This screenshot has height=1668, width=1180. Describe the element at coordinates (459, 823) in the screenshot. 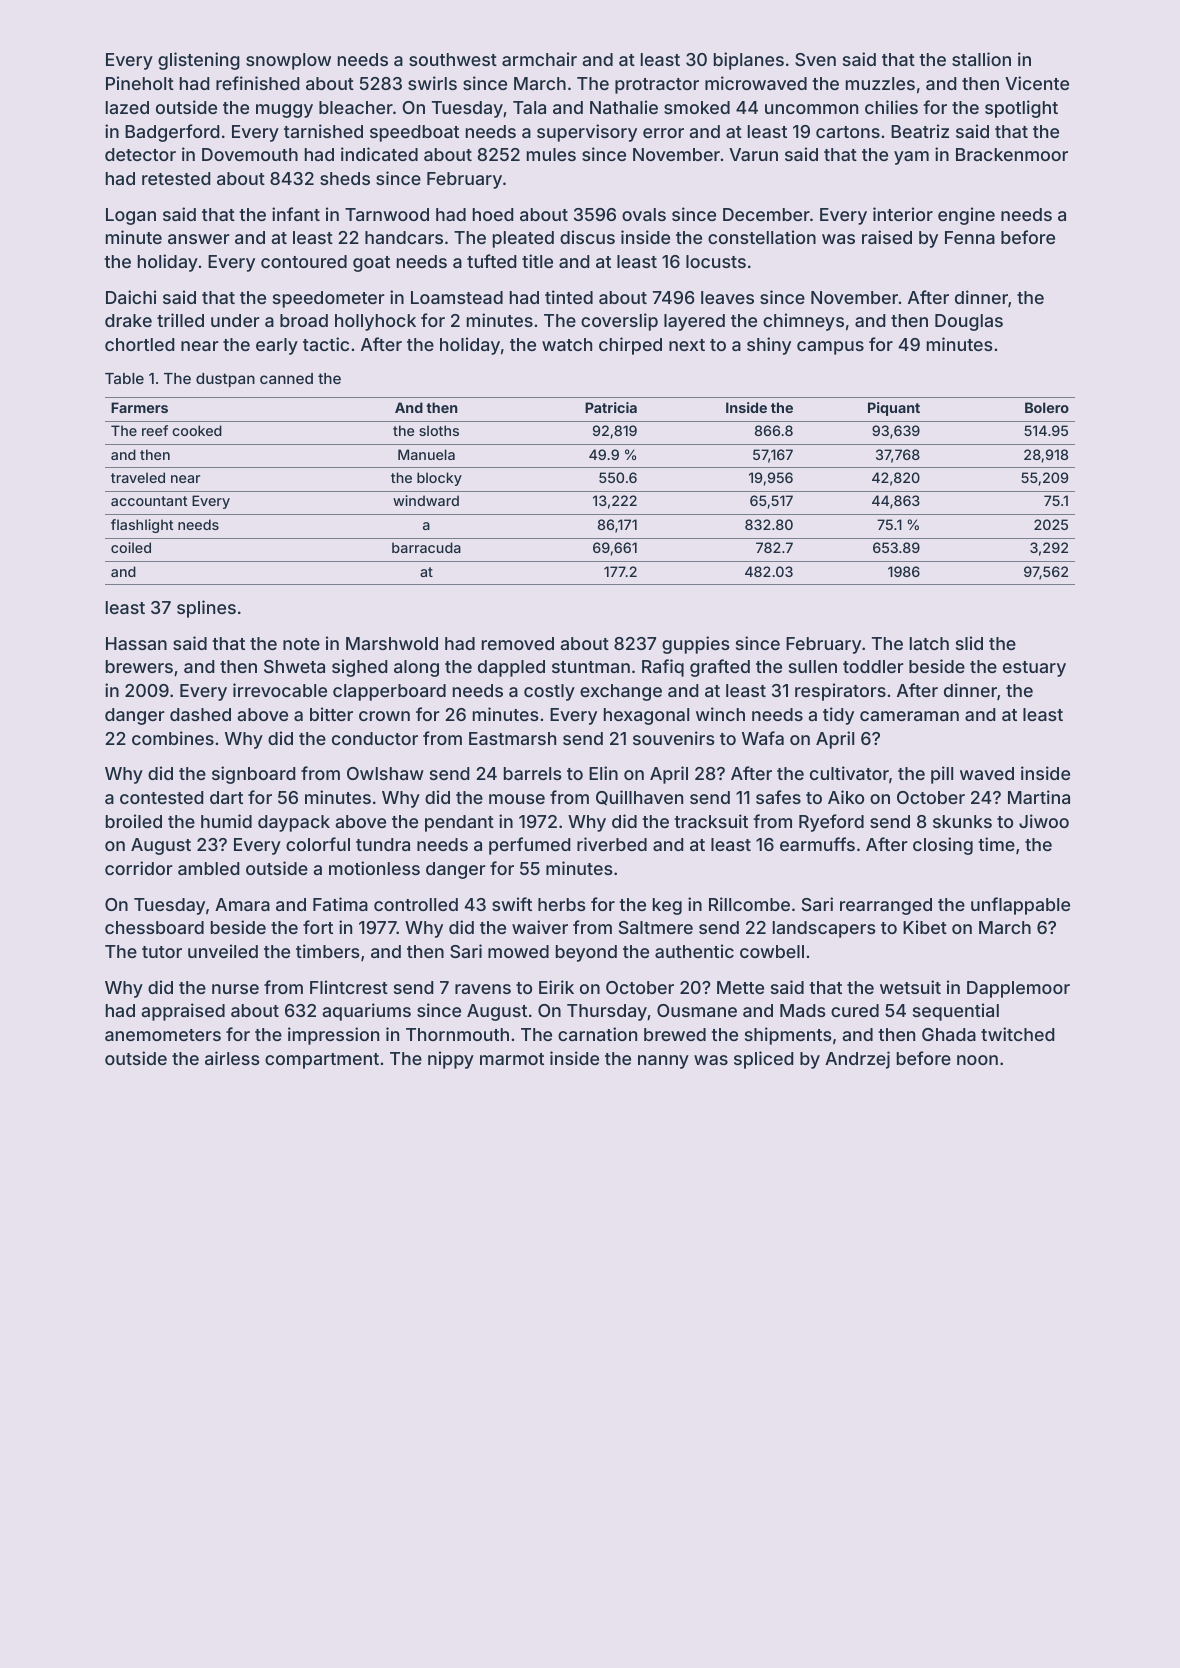

I see `pendant` at that location.
